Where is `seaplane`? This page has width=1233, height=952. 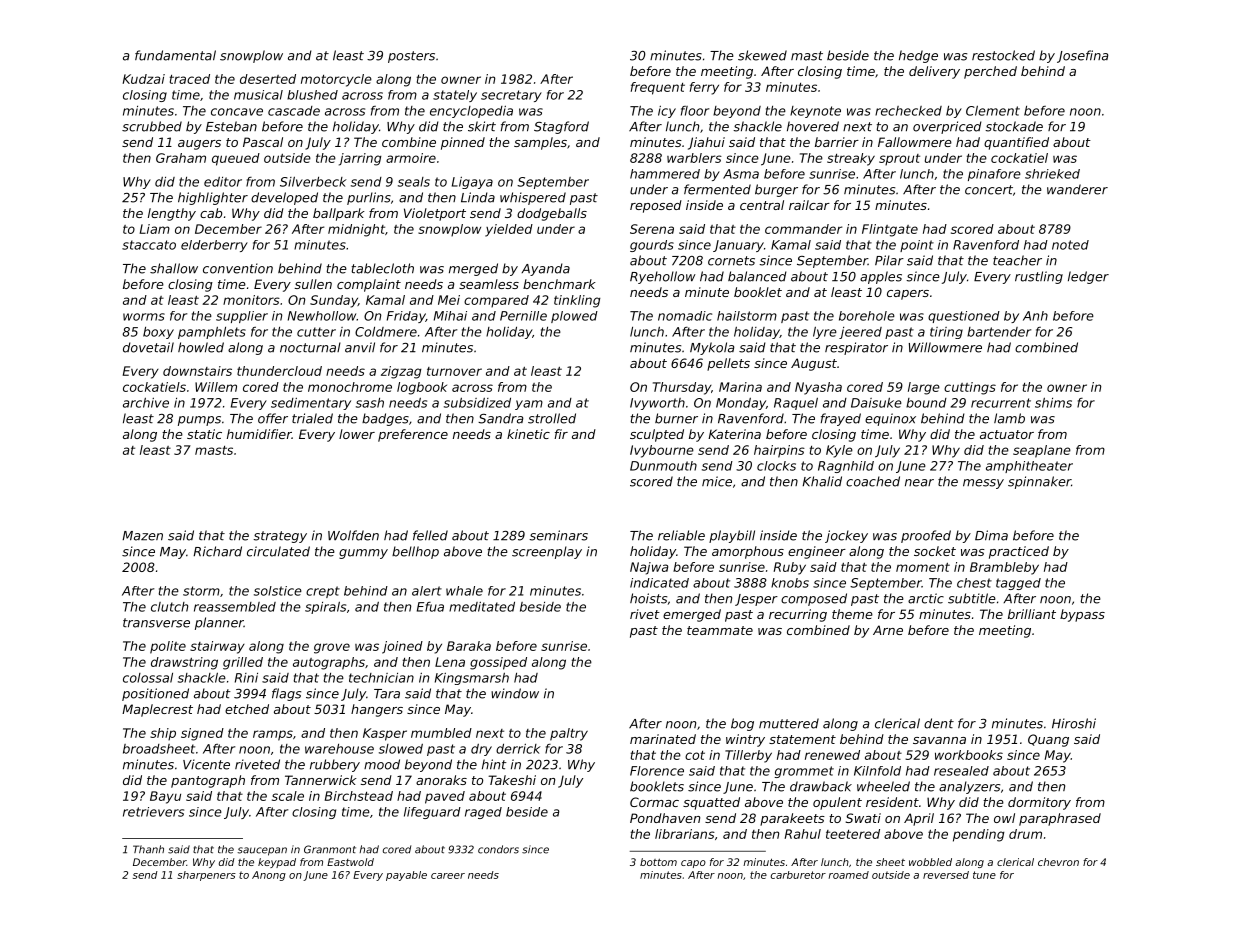
seaplane is located at coordinates (1042, 451).
